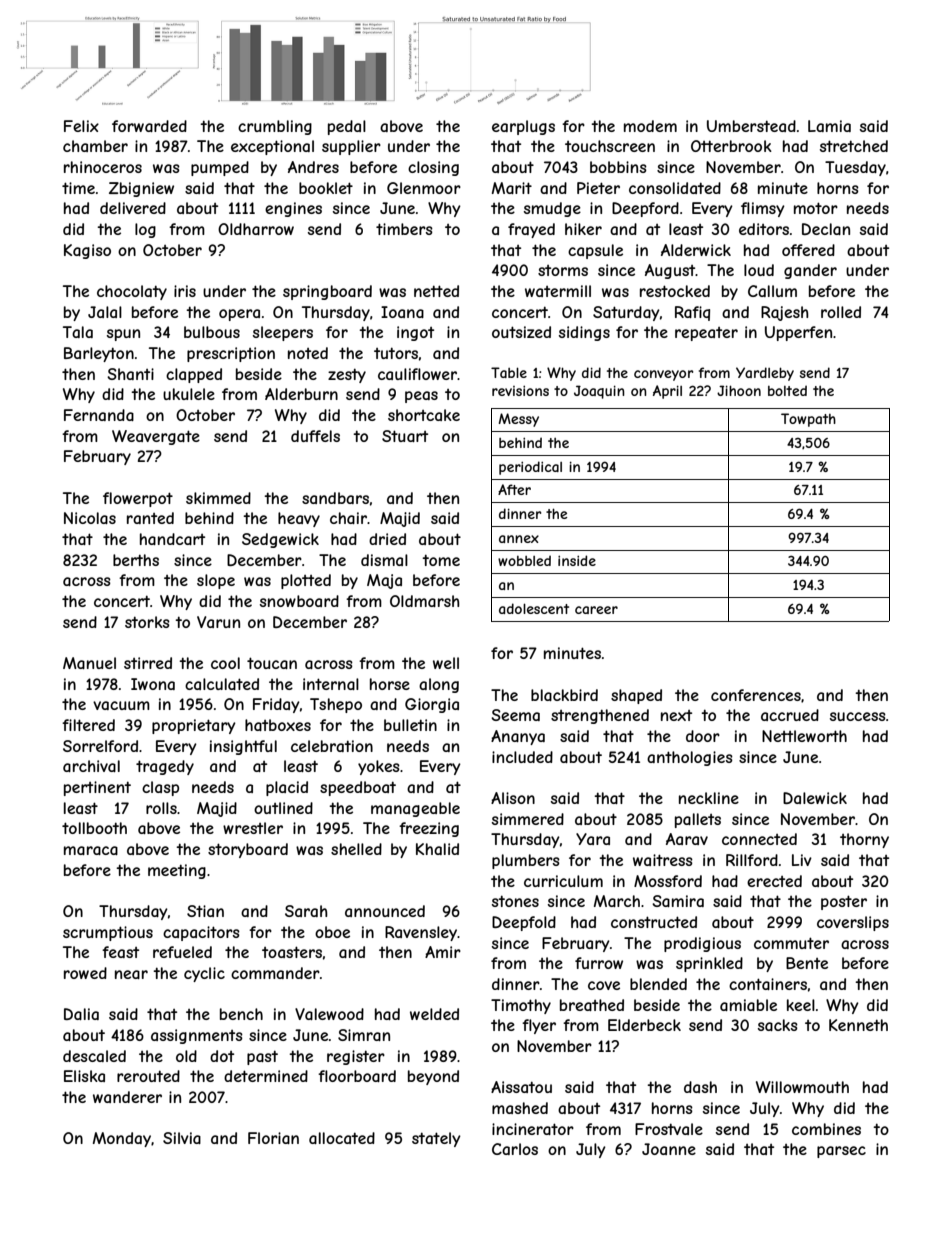 The height and width of the page is (1233, 952). Describe the element at coordinates (177, 871) in the page. I see `meeting` at that location.
